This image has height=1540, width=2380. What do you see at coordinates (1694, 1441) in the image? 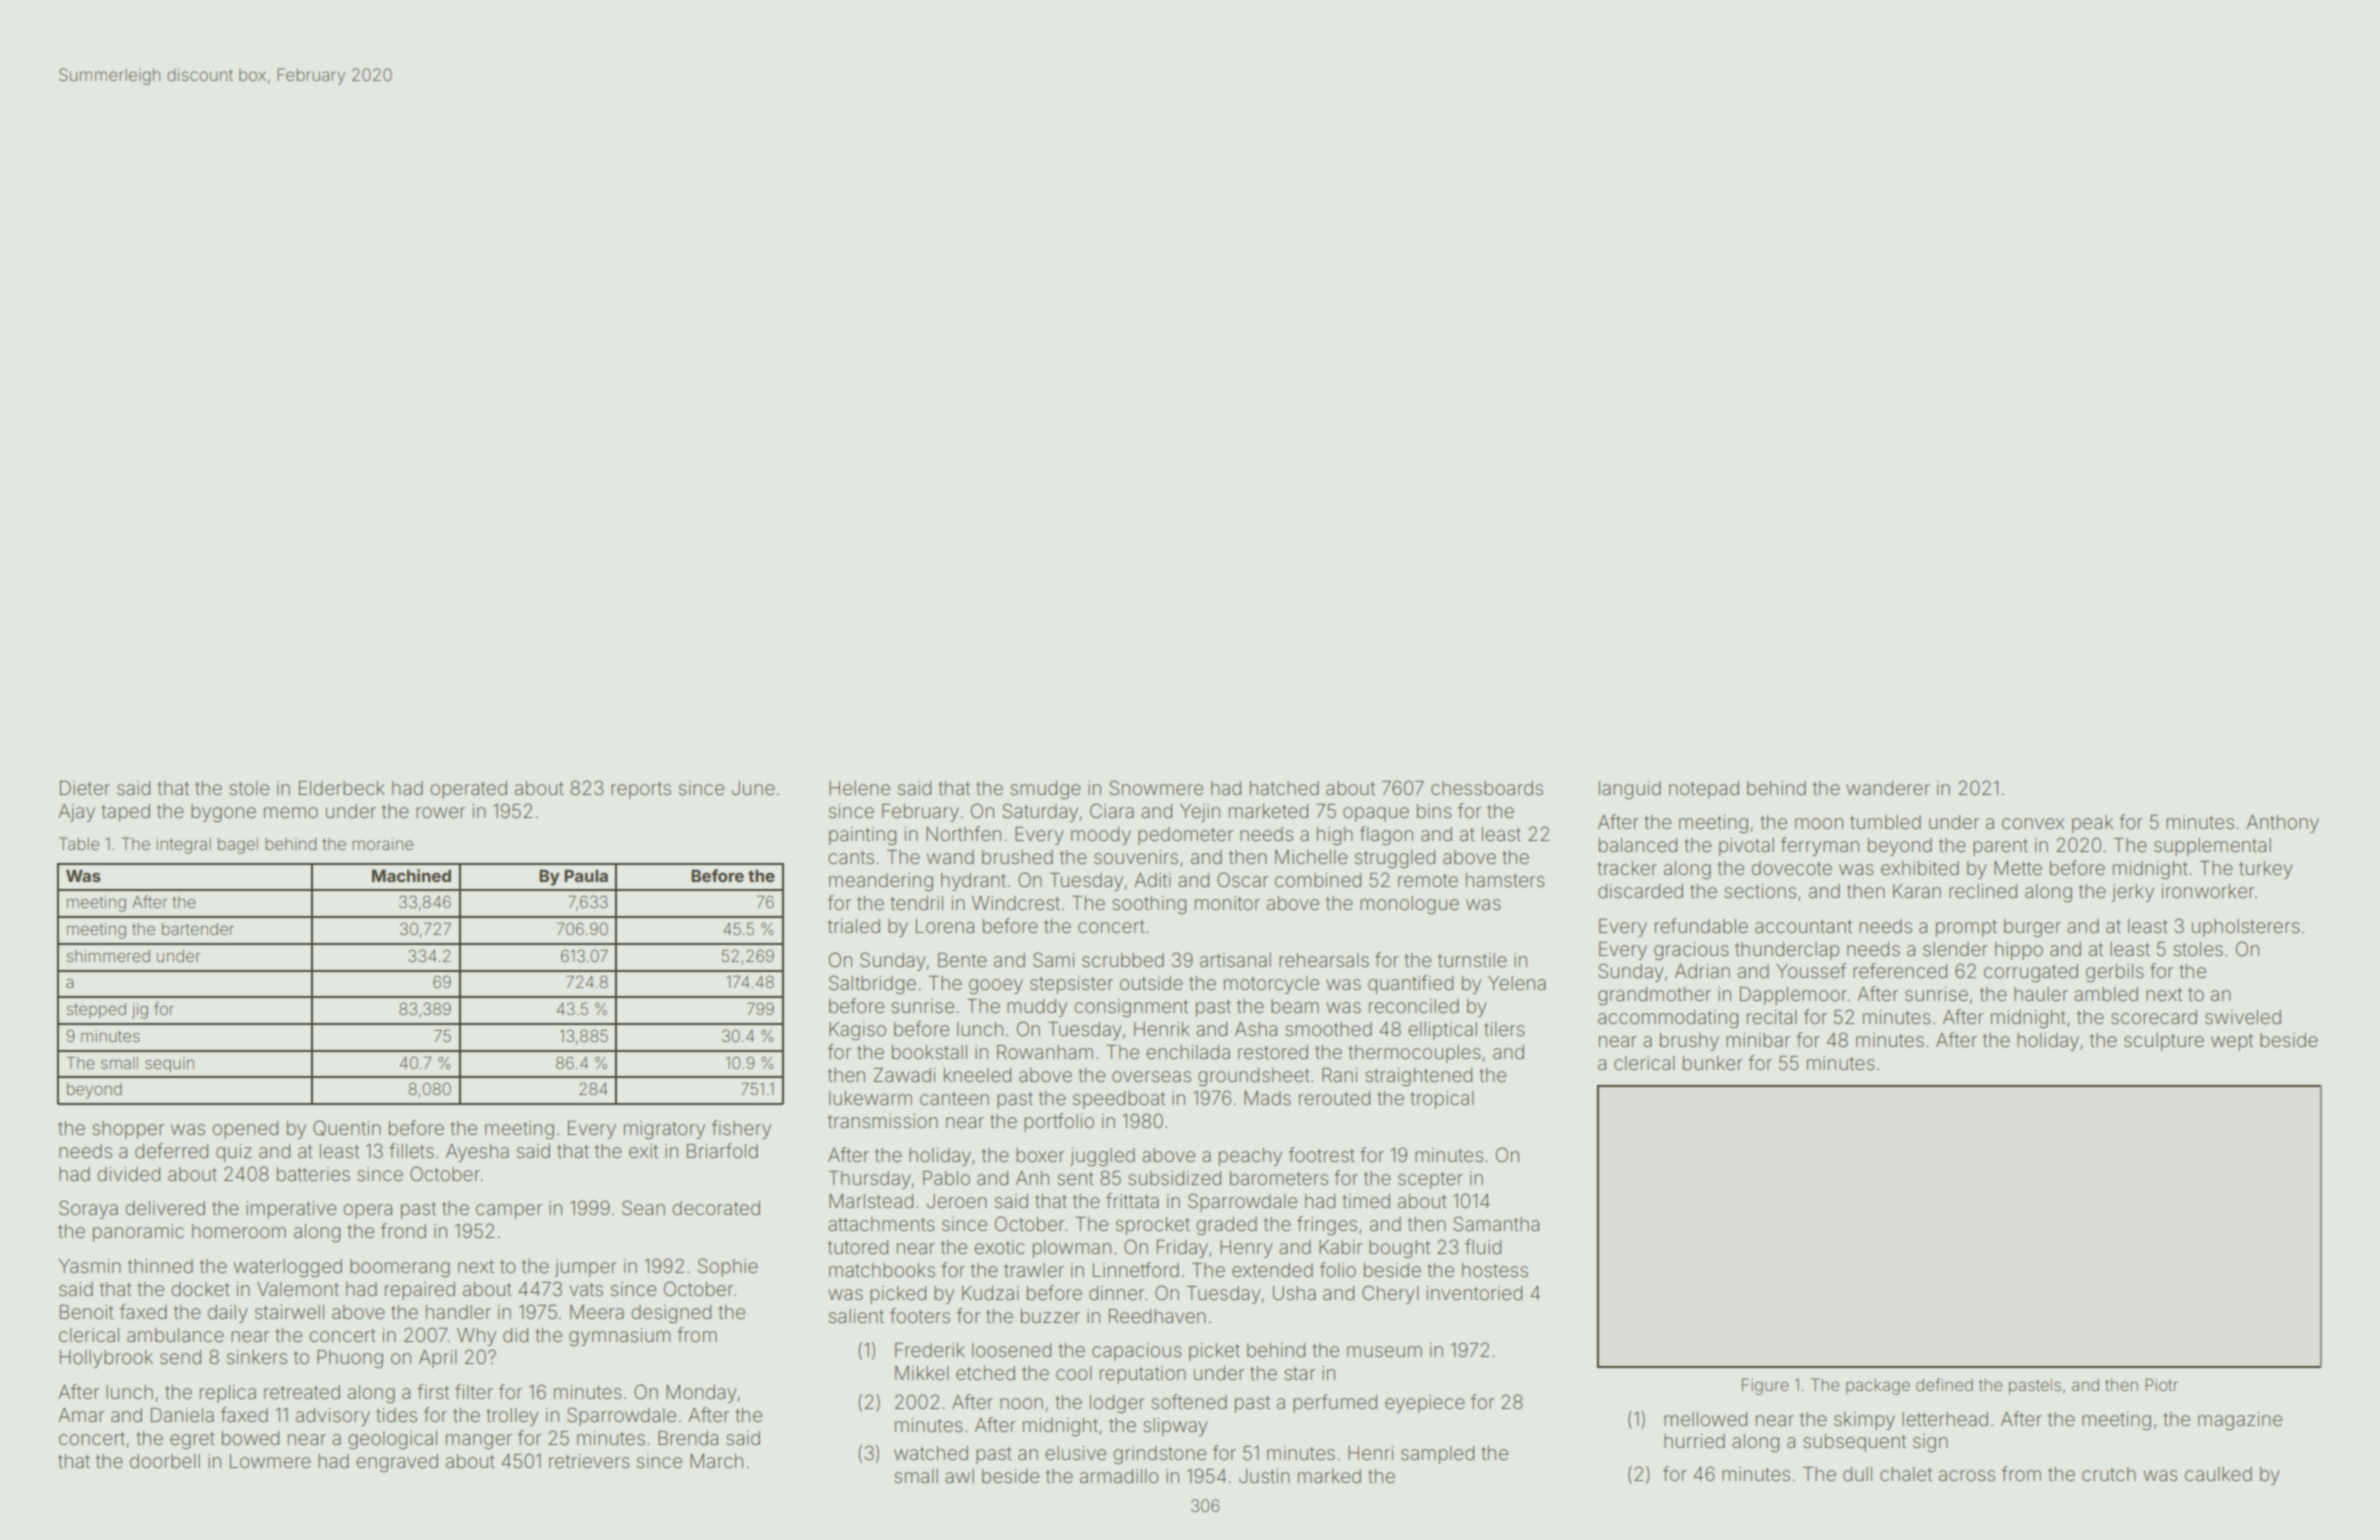
I see `hurried` at bounding box center [1694, 1441].
